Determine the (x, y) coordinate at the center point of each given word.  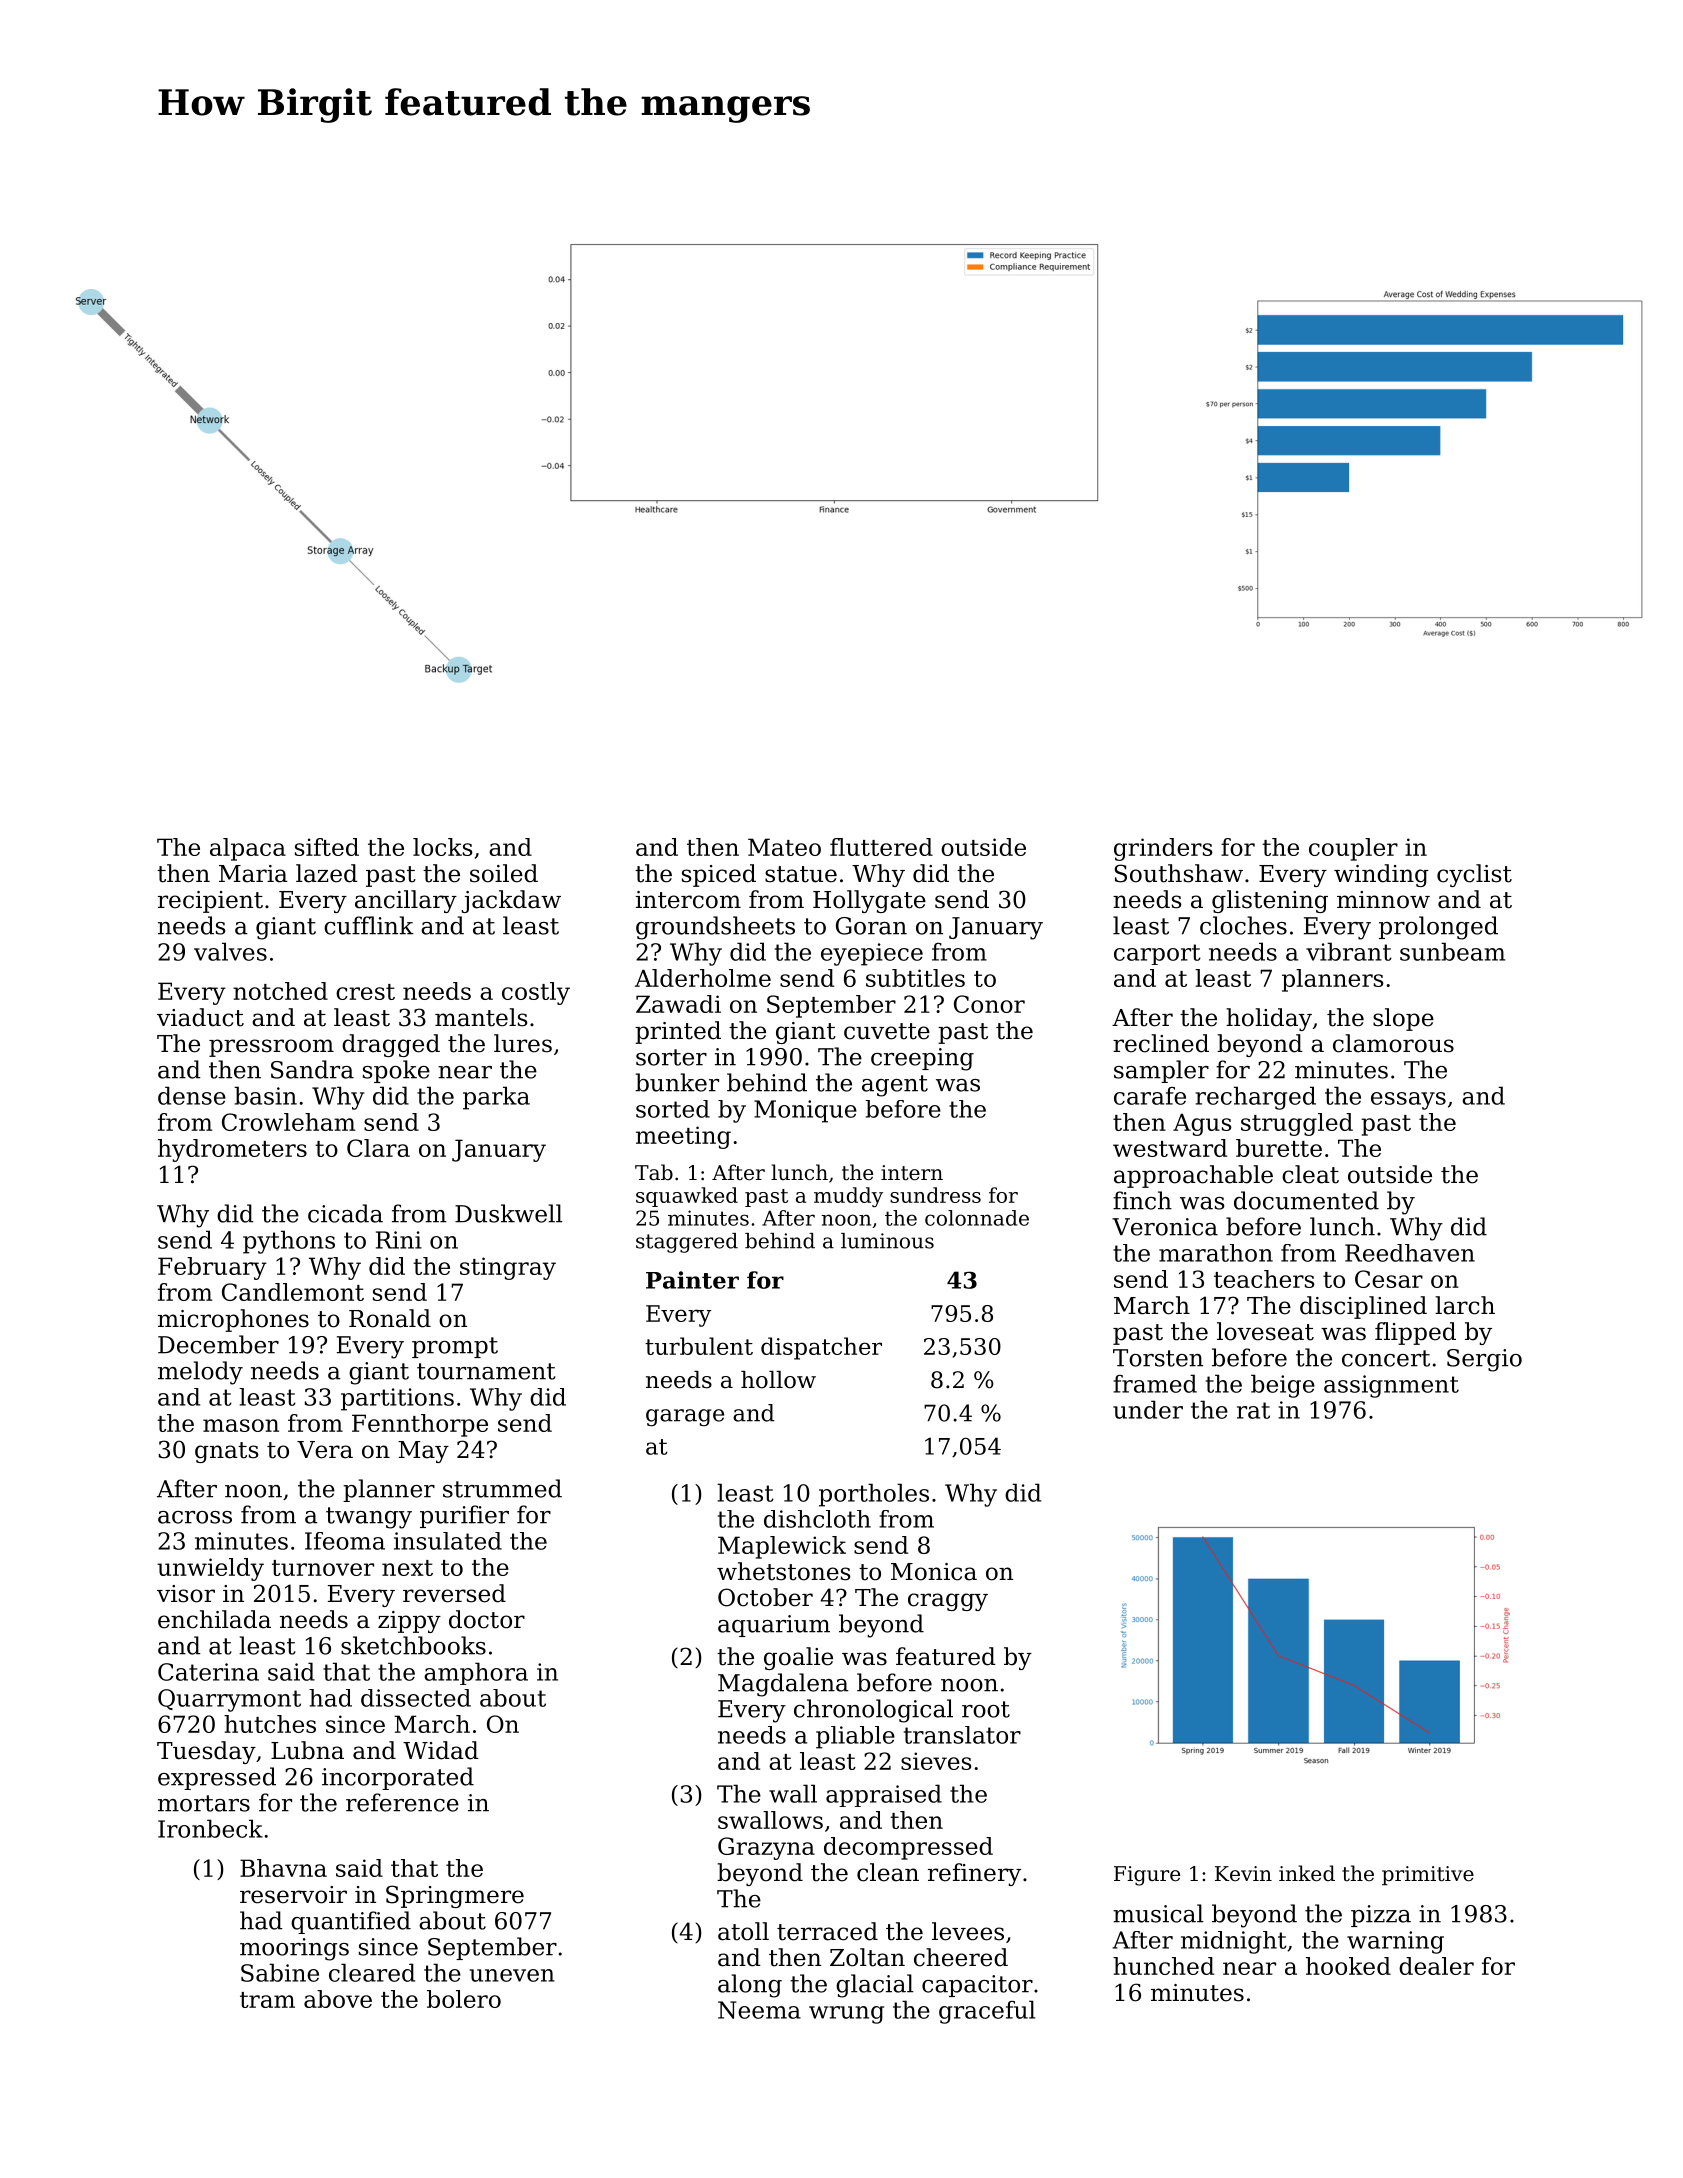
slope (1403, 1019)
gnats (227, 1452)
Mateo (784, 847)
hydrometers (232, 1150)
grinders (1163, 849)
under (1148, 1409)
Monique (805, 1111)
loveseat (1265, 1331)
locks (443, 847)
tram (267, 2000)
